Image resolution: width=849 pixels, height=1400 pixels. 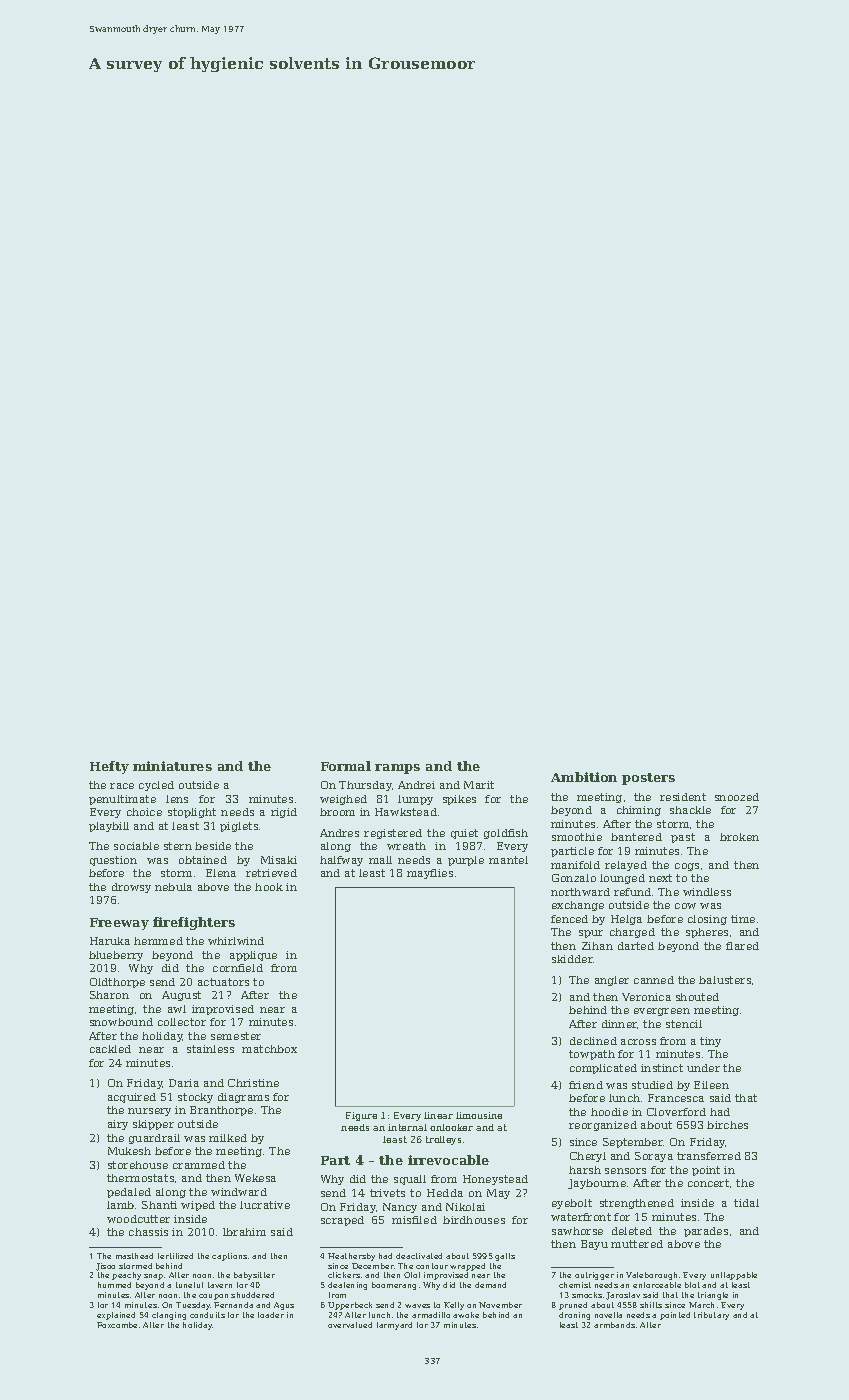 What do you see at coordinates (121, 1022) in the screenshot?
I see `snowbound` at bounding box center [121, 1022].
